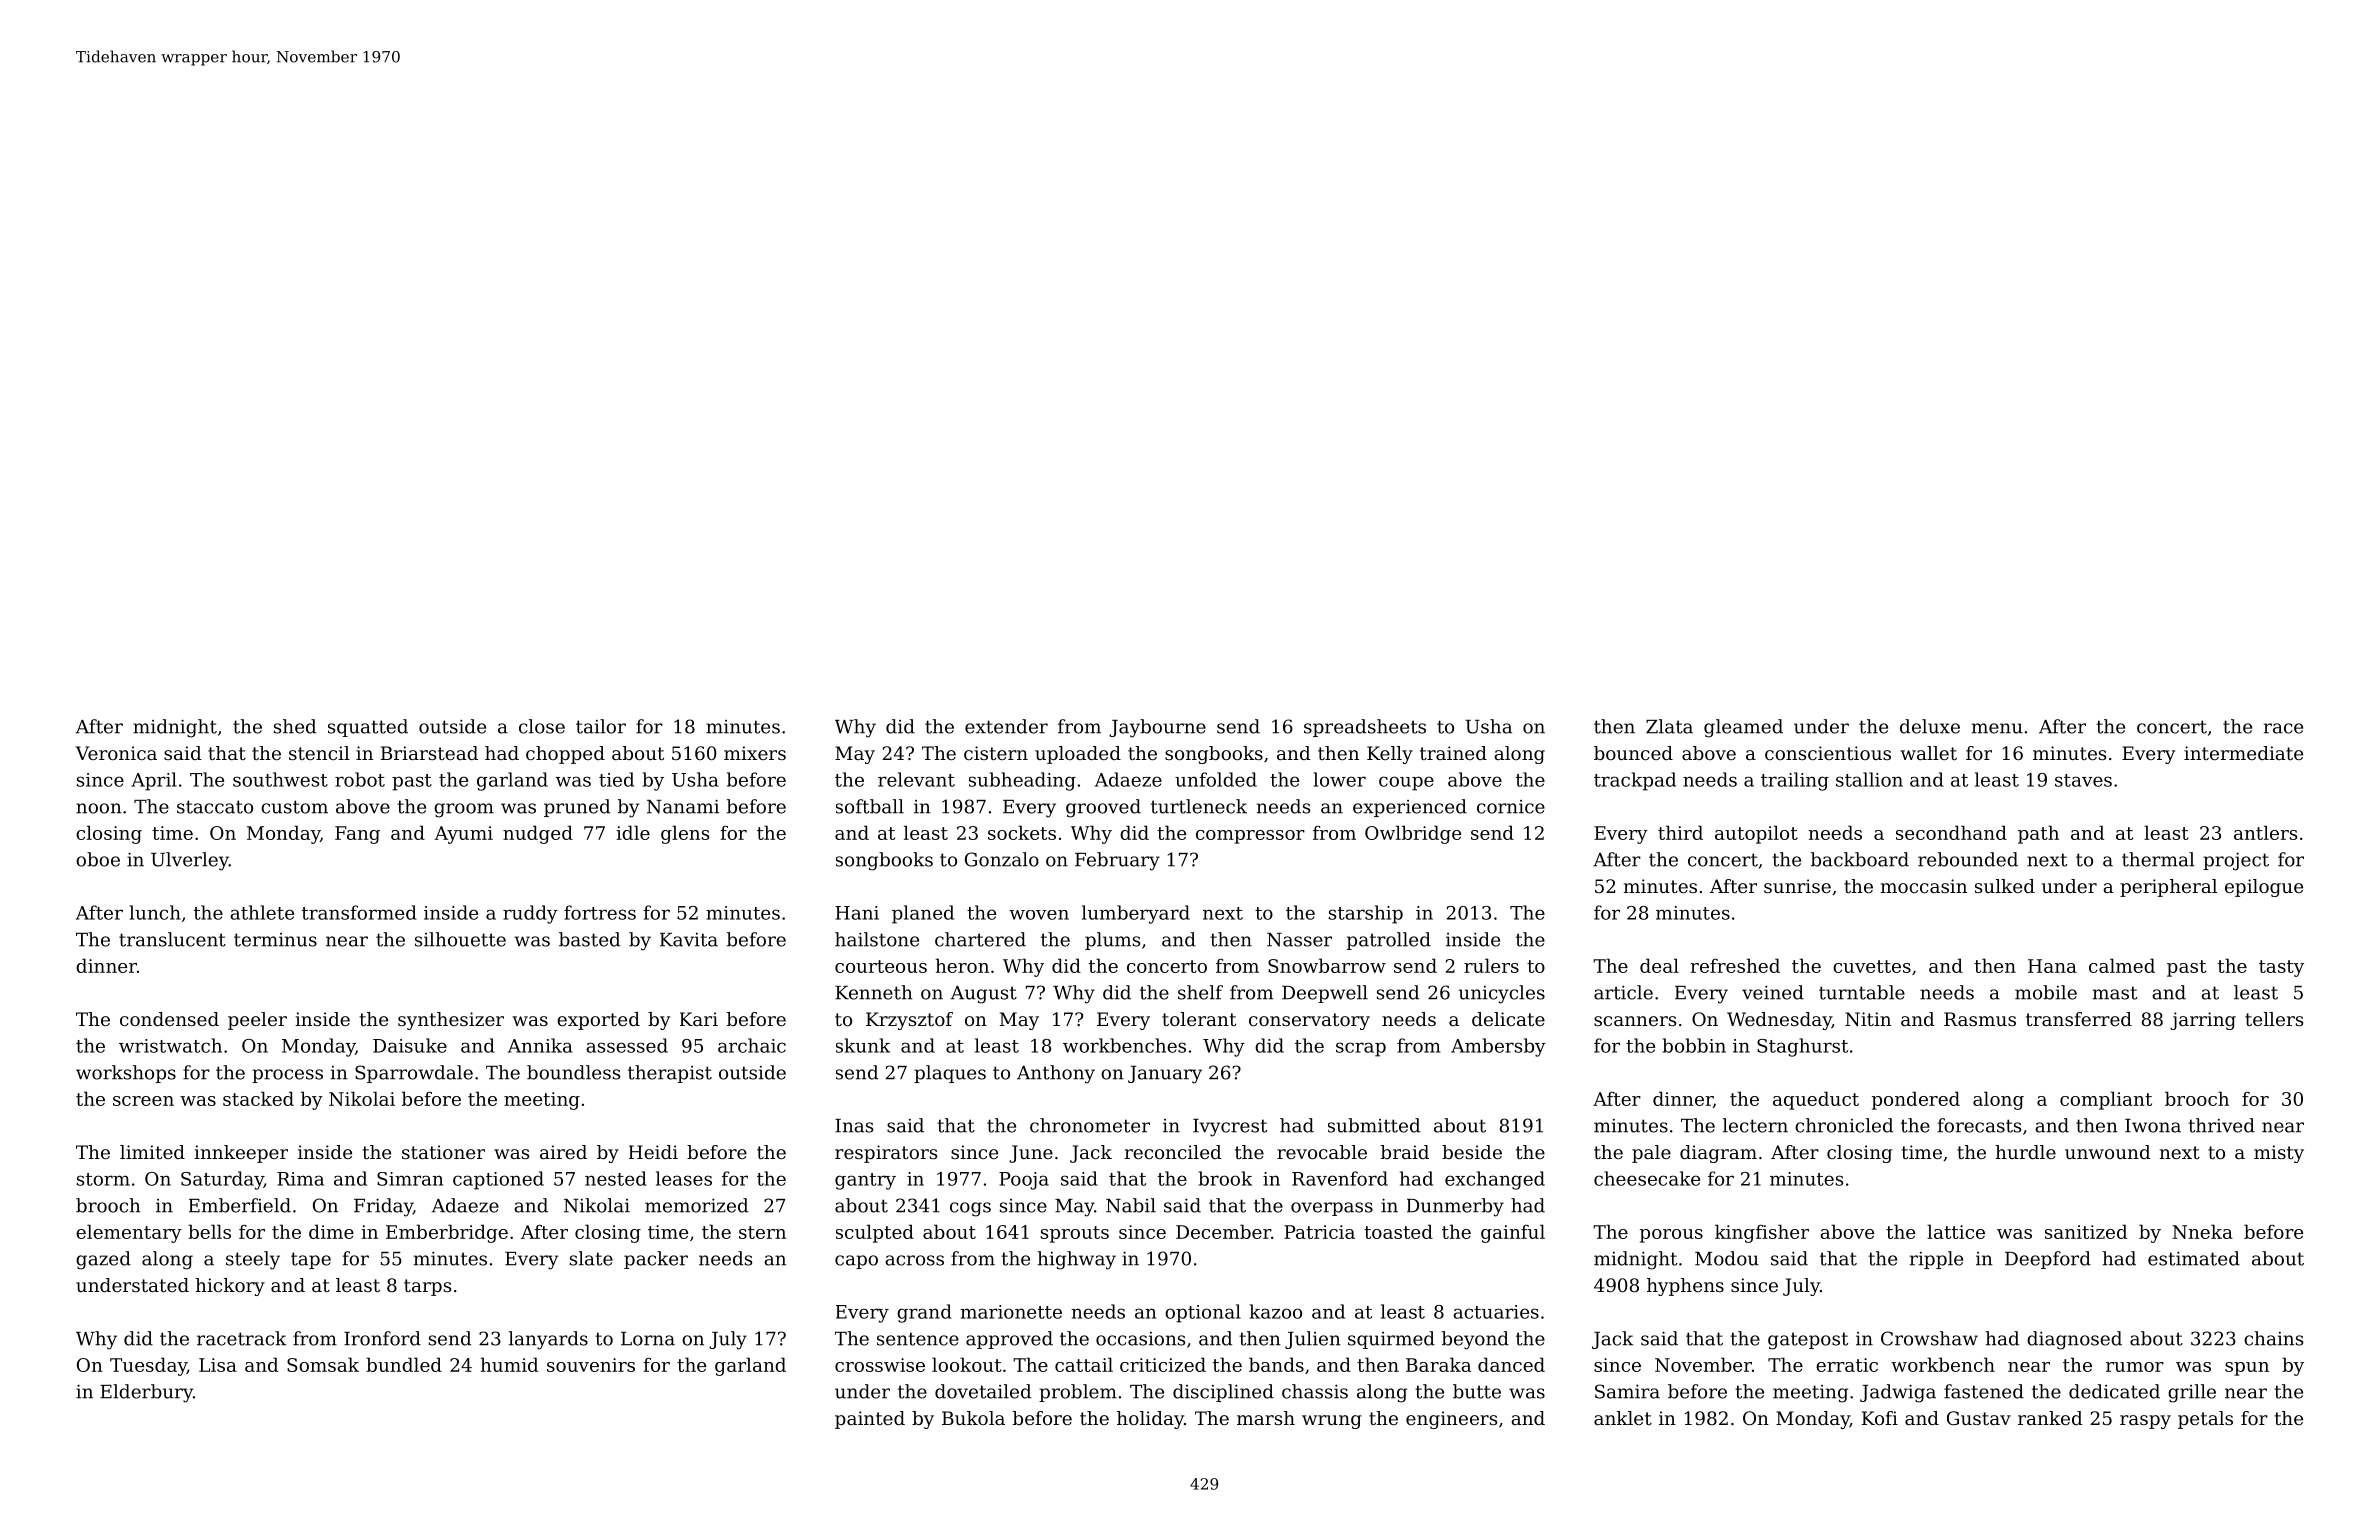 Image resolution: width=2380 pixels, height=1540 pixels. What do you see at coordinates (230, 1287) in the page?
I see `hickory` at bounding box center [230, 1287].
